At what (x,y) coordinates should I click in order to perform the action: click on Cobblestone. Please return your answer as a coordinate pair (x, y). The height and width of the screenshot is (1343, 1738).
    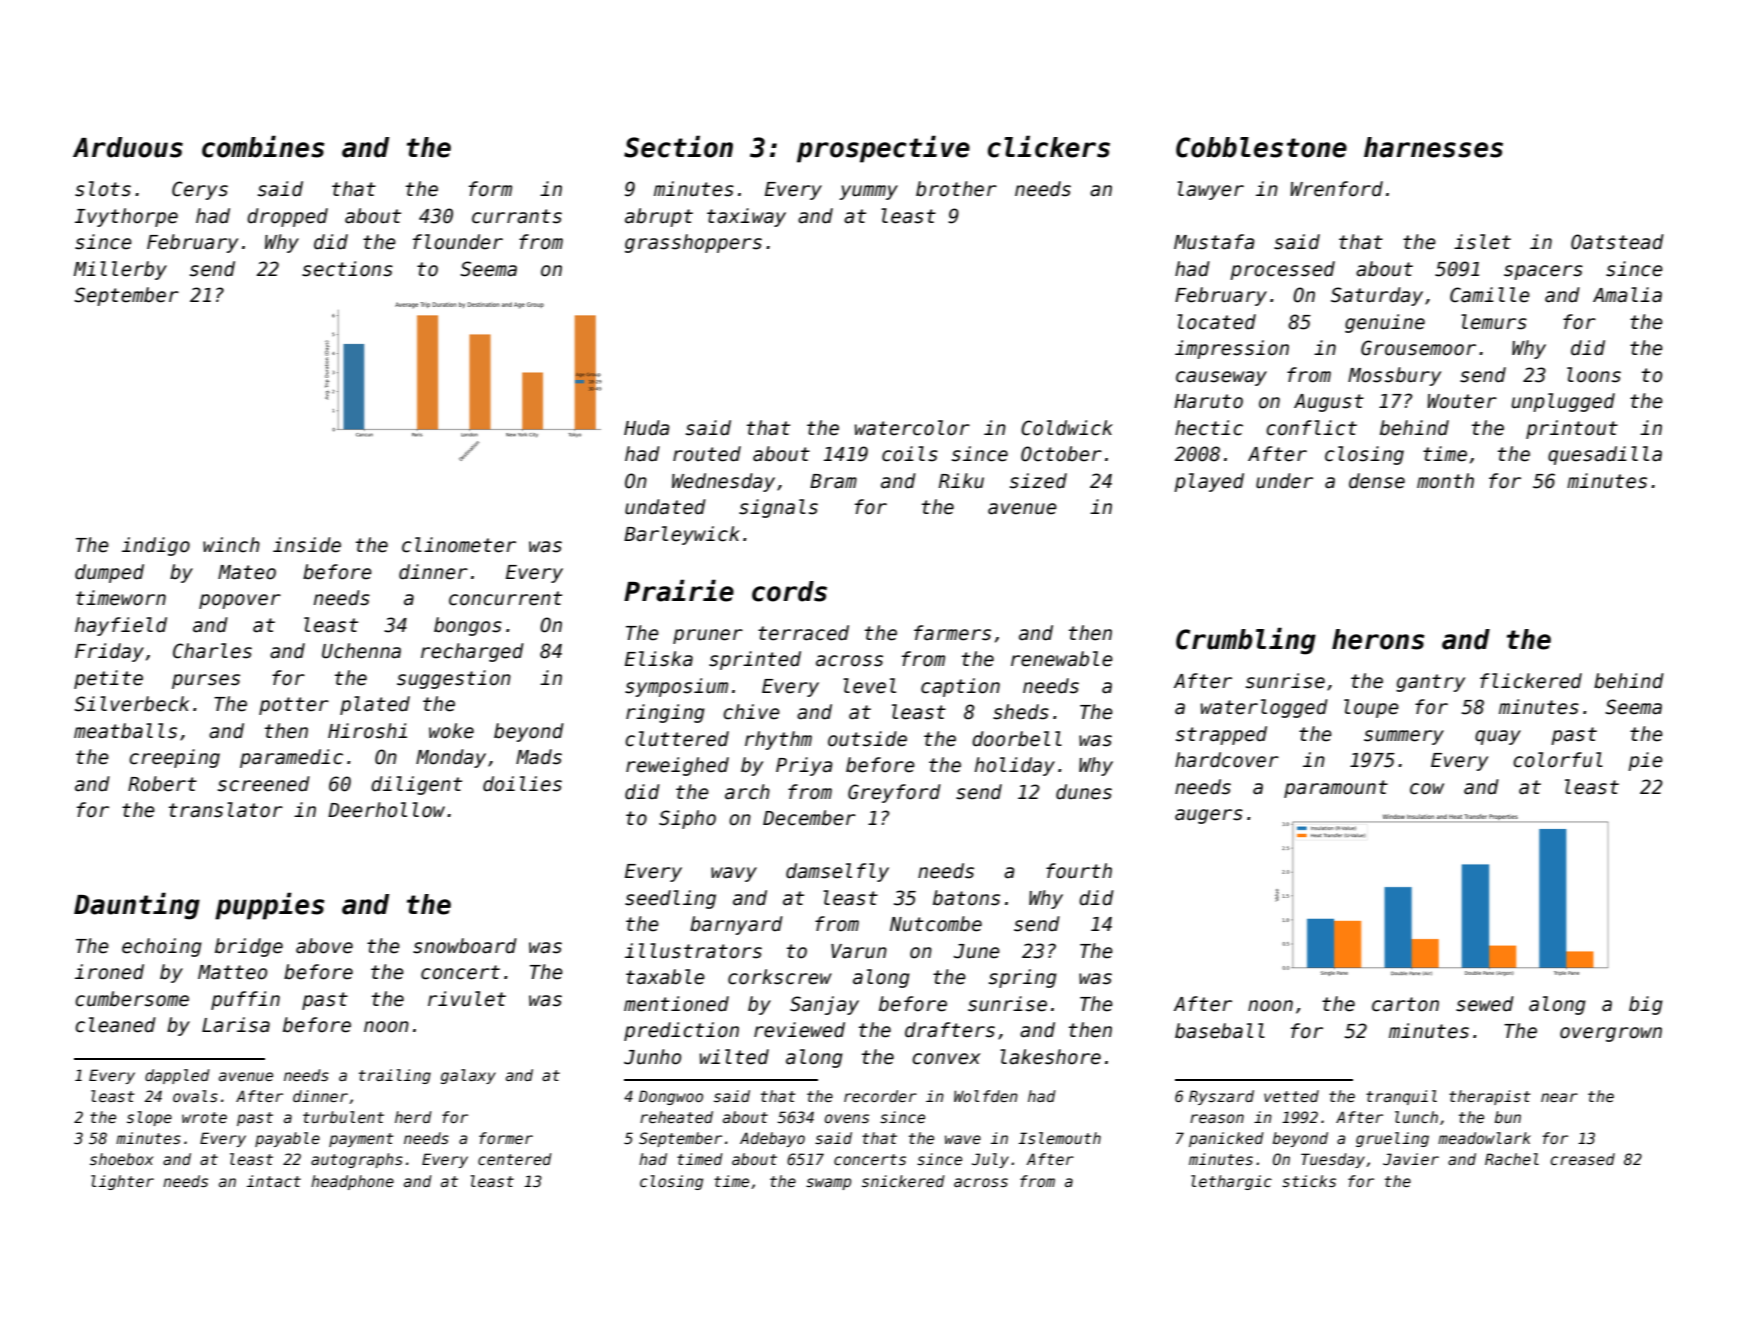
    Looking at the image, I should click on (1261, 147).
